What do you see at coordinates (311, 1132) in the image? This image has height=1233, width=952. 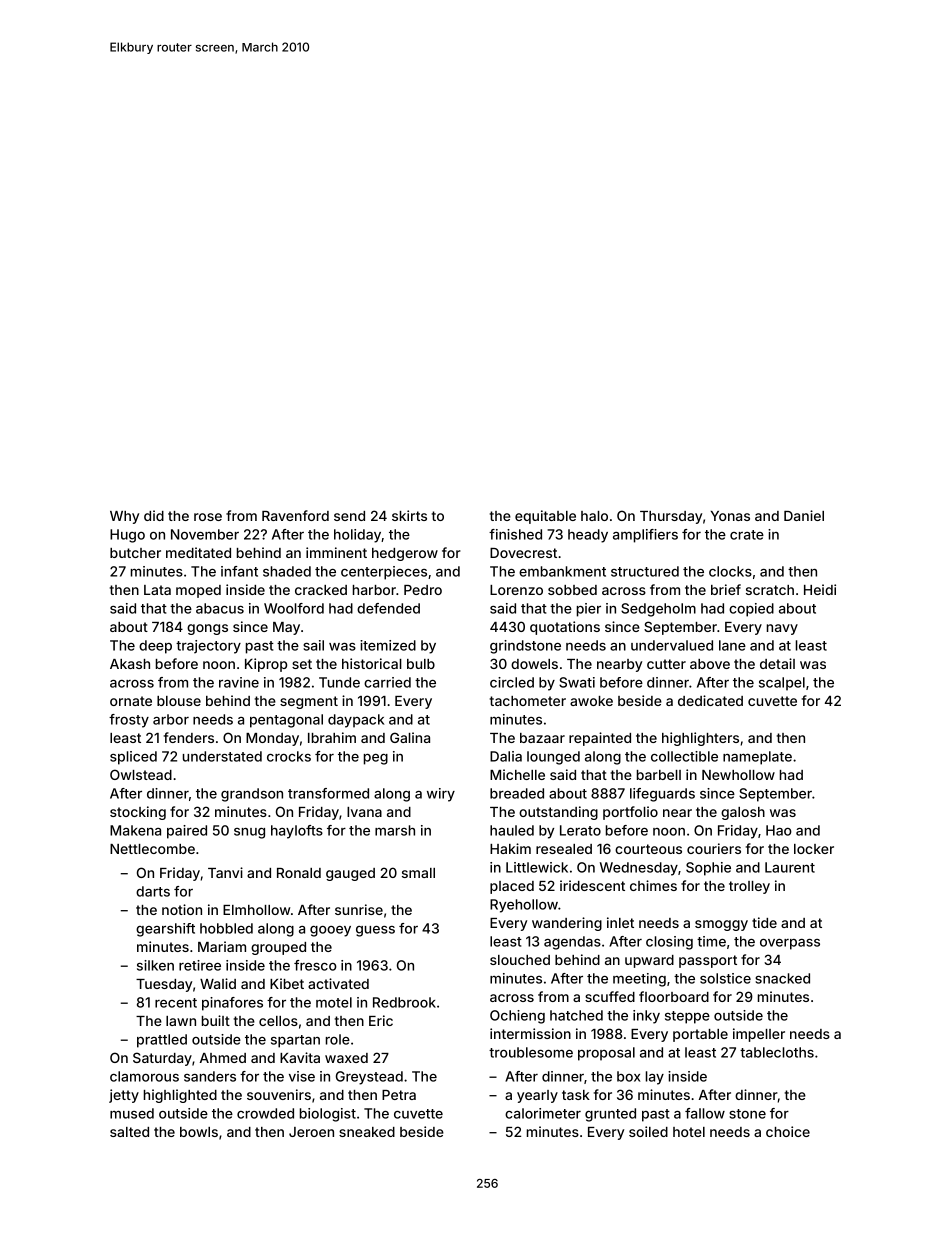 I see `Jeroen` at bounding box center [311, 1132].
